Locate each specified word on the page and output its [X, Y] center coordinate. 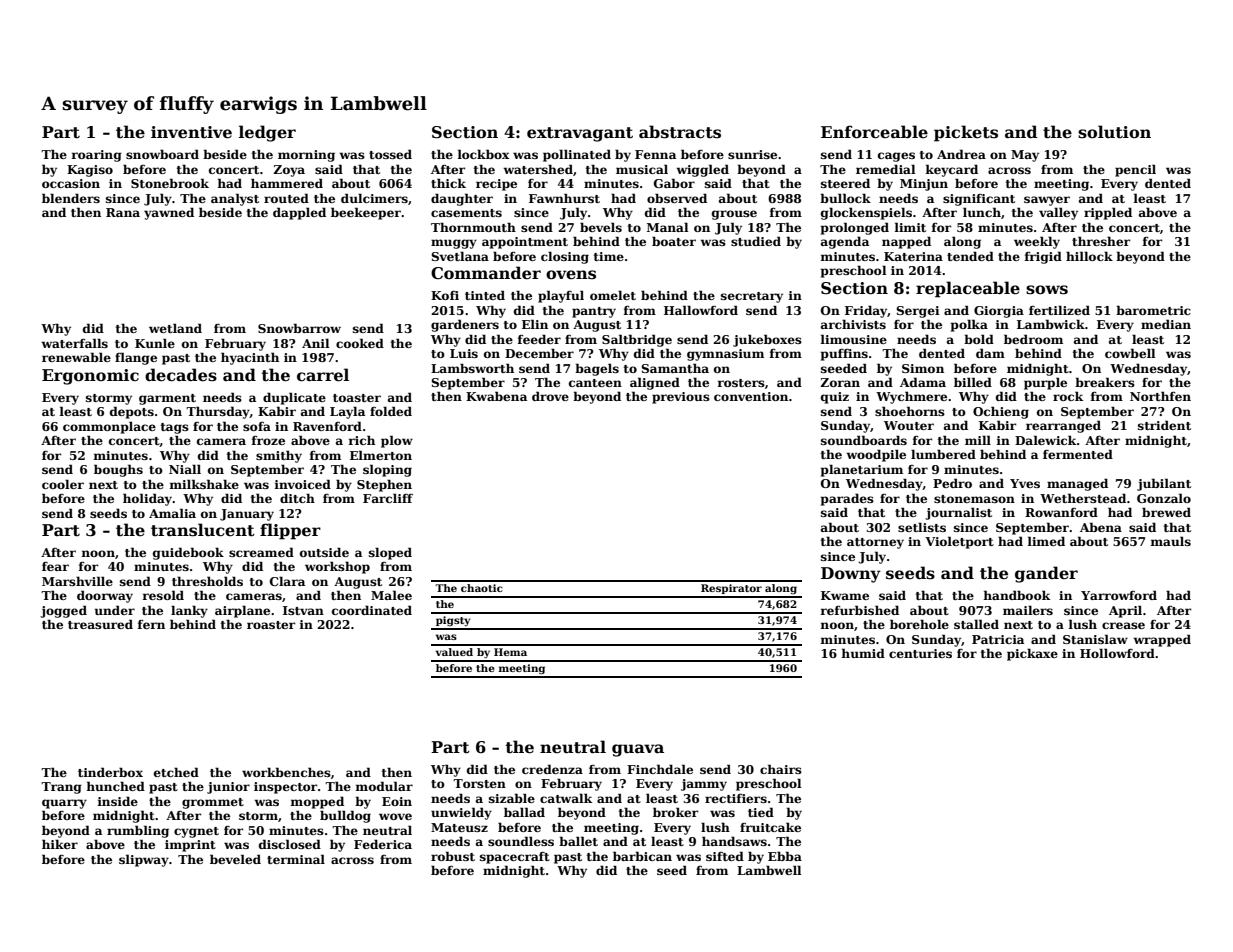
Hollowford [1117, 653]
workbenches [286, 772]
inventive [191, 132]
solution [1114, 132]
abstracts [680, 132]
